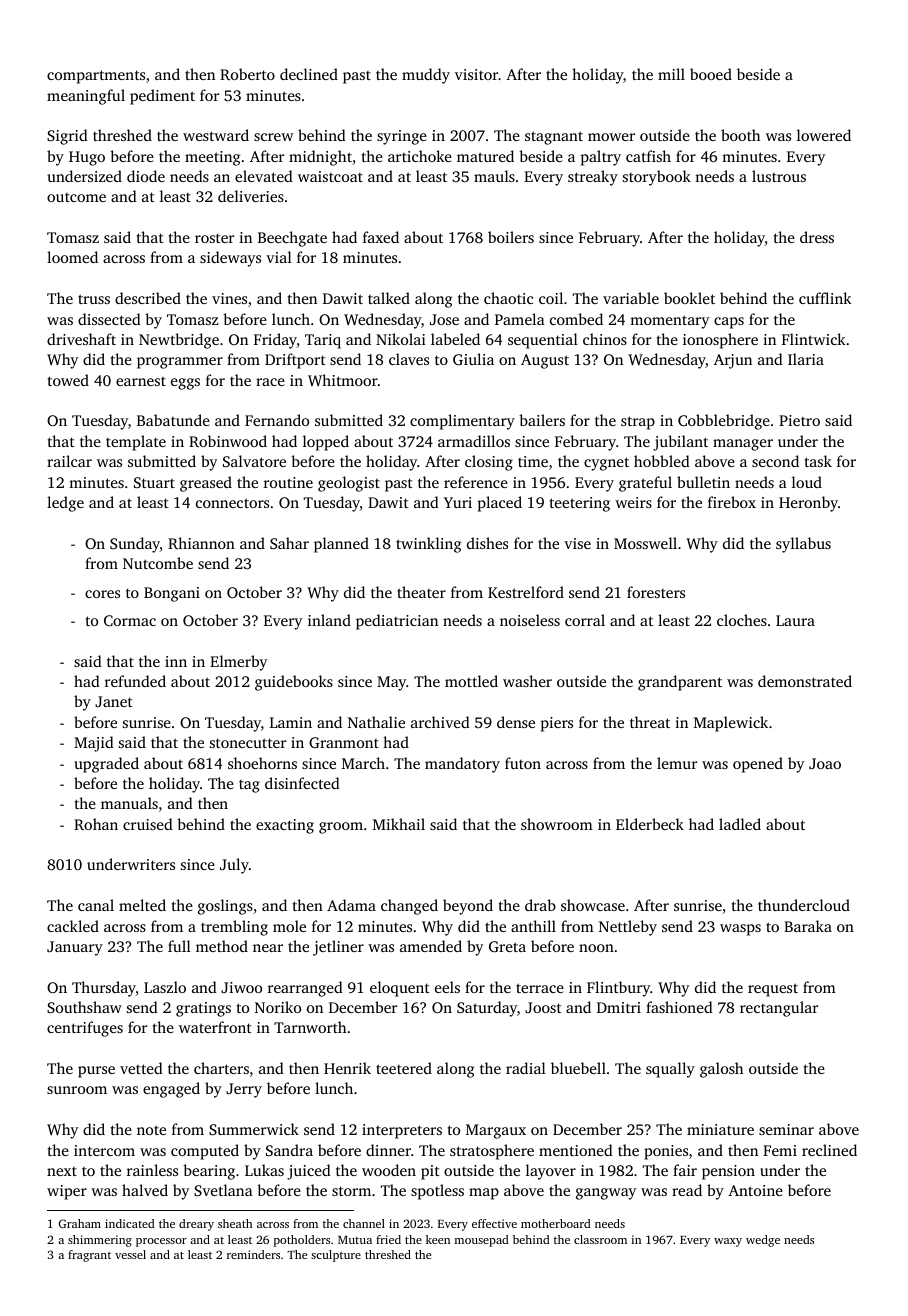  I want to click on rectangular, so click(779, 1009).
